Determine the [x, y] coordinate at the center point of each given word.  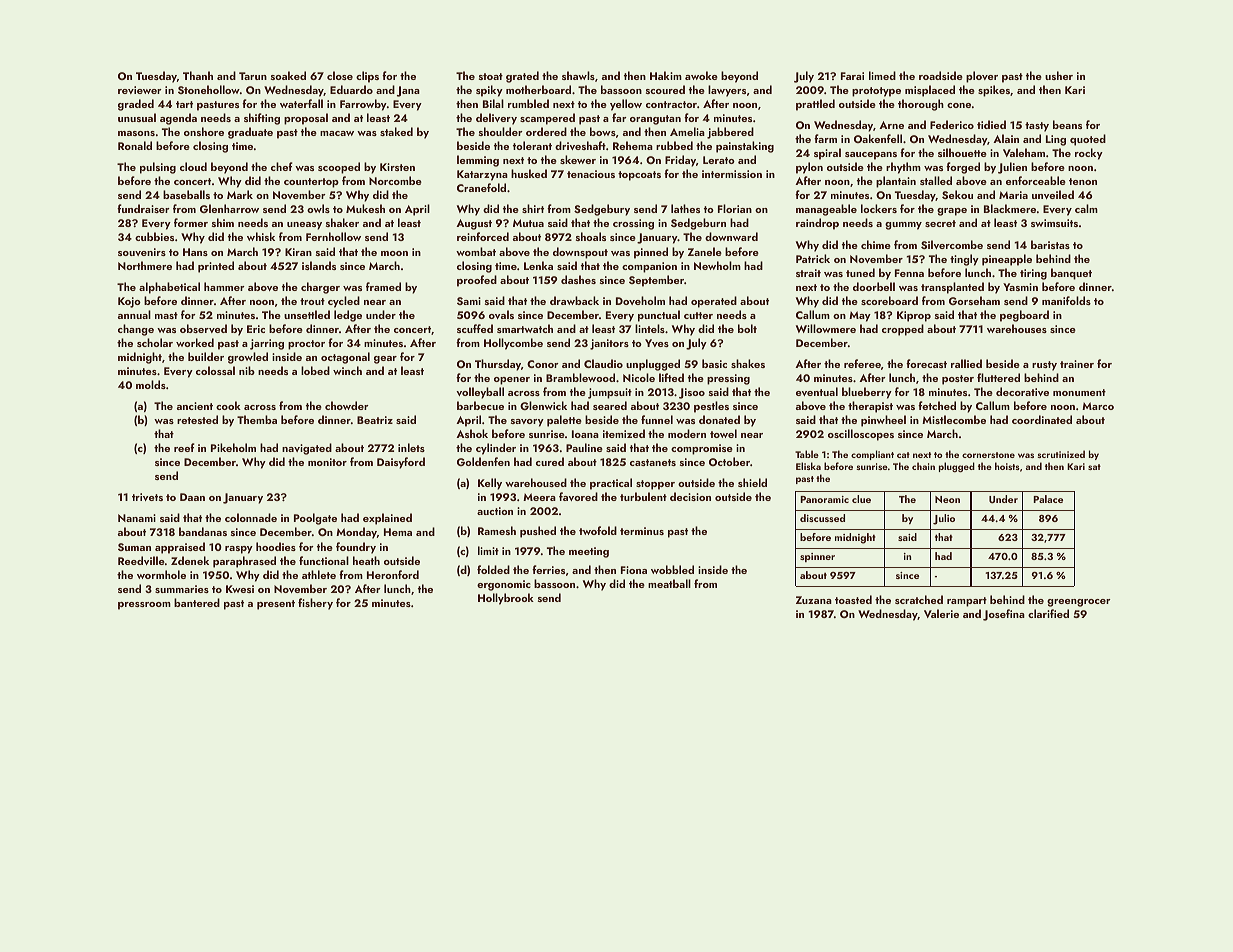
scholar [155, 342]
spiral [827, 154]
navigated [307, 449]
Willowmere [826, 328]
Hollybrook [506, 599]
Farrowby [363, 105]
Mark [240, 194]
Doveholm [640, 300]
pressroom [144, 606]
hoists [1007, 466]
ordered [546, 131]
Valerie [941, 613]
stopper [655, 485]
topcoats [639, 176]
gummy [903, 226]
